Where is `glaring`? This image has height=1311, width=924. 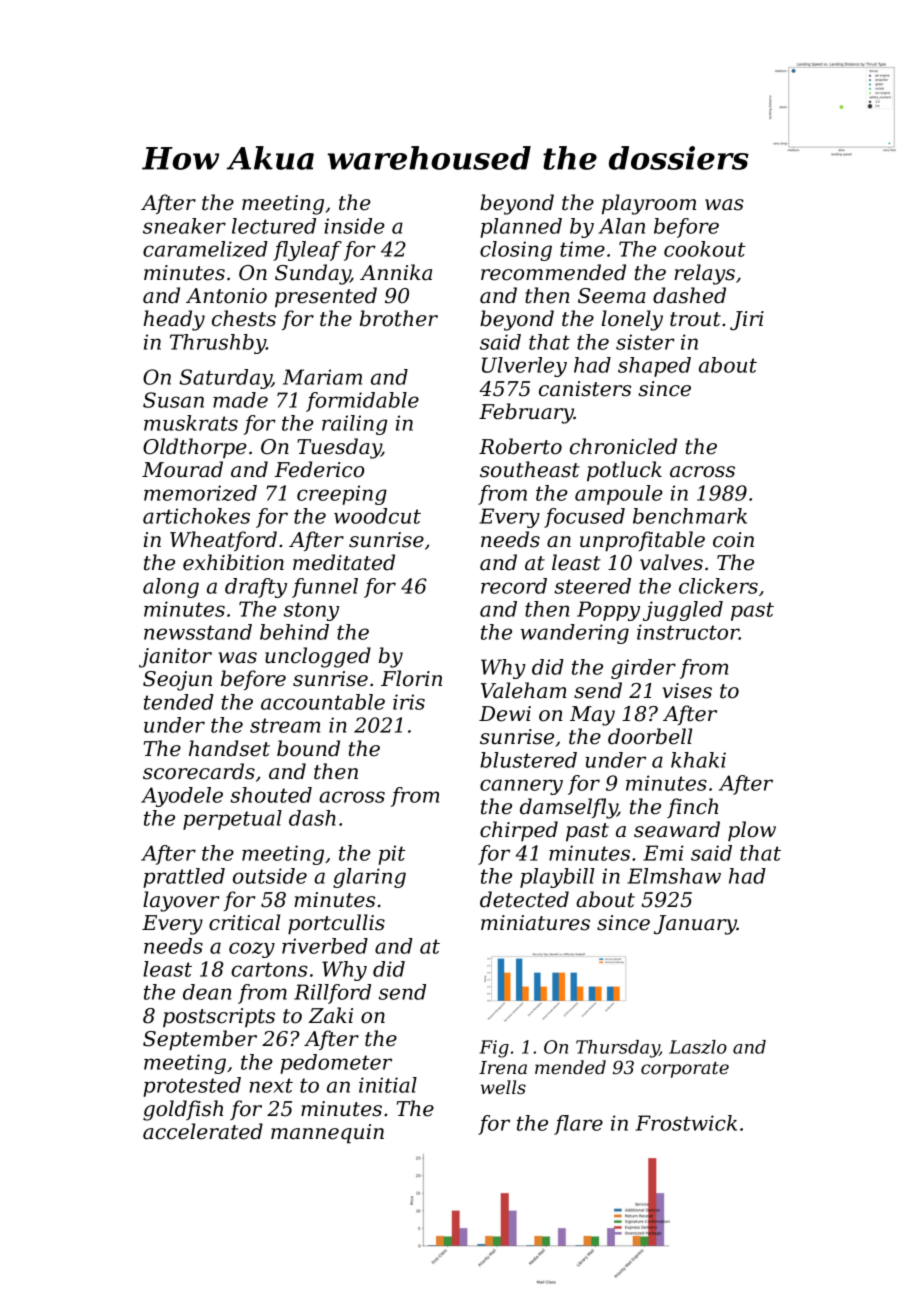 glaring is located at coordinates (369, 878).
